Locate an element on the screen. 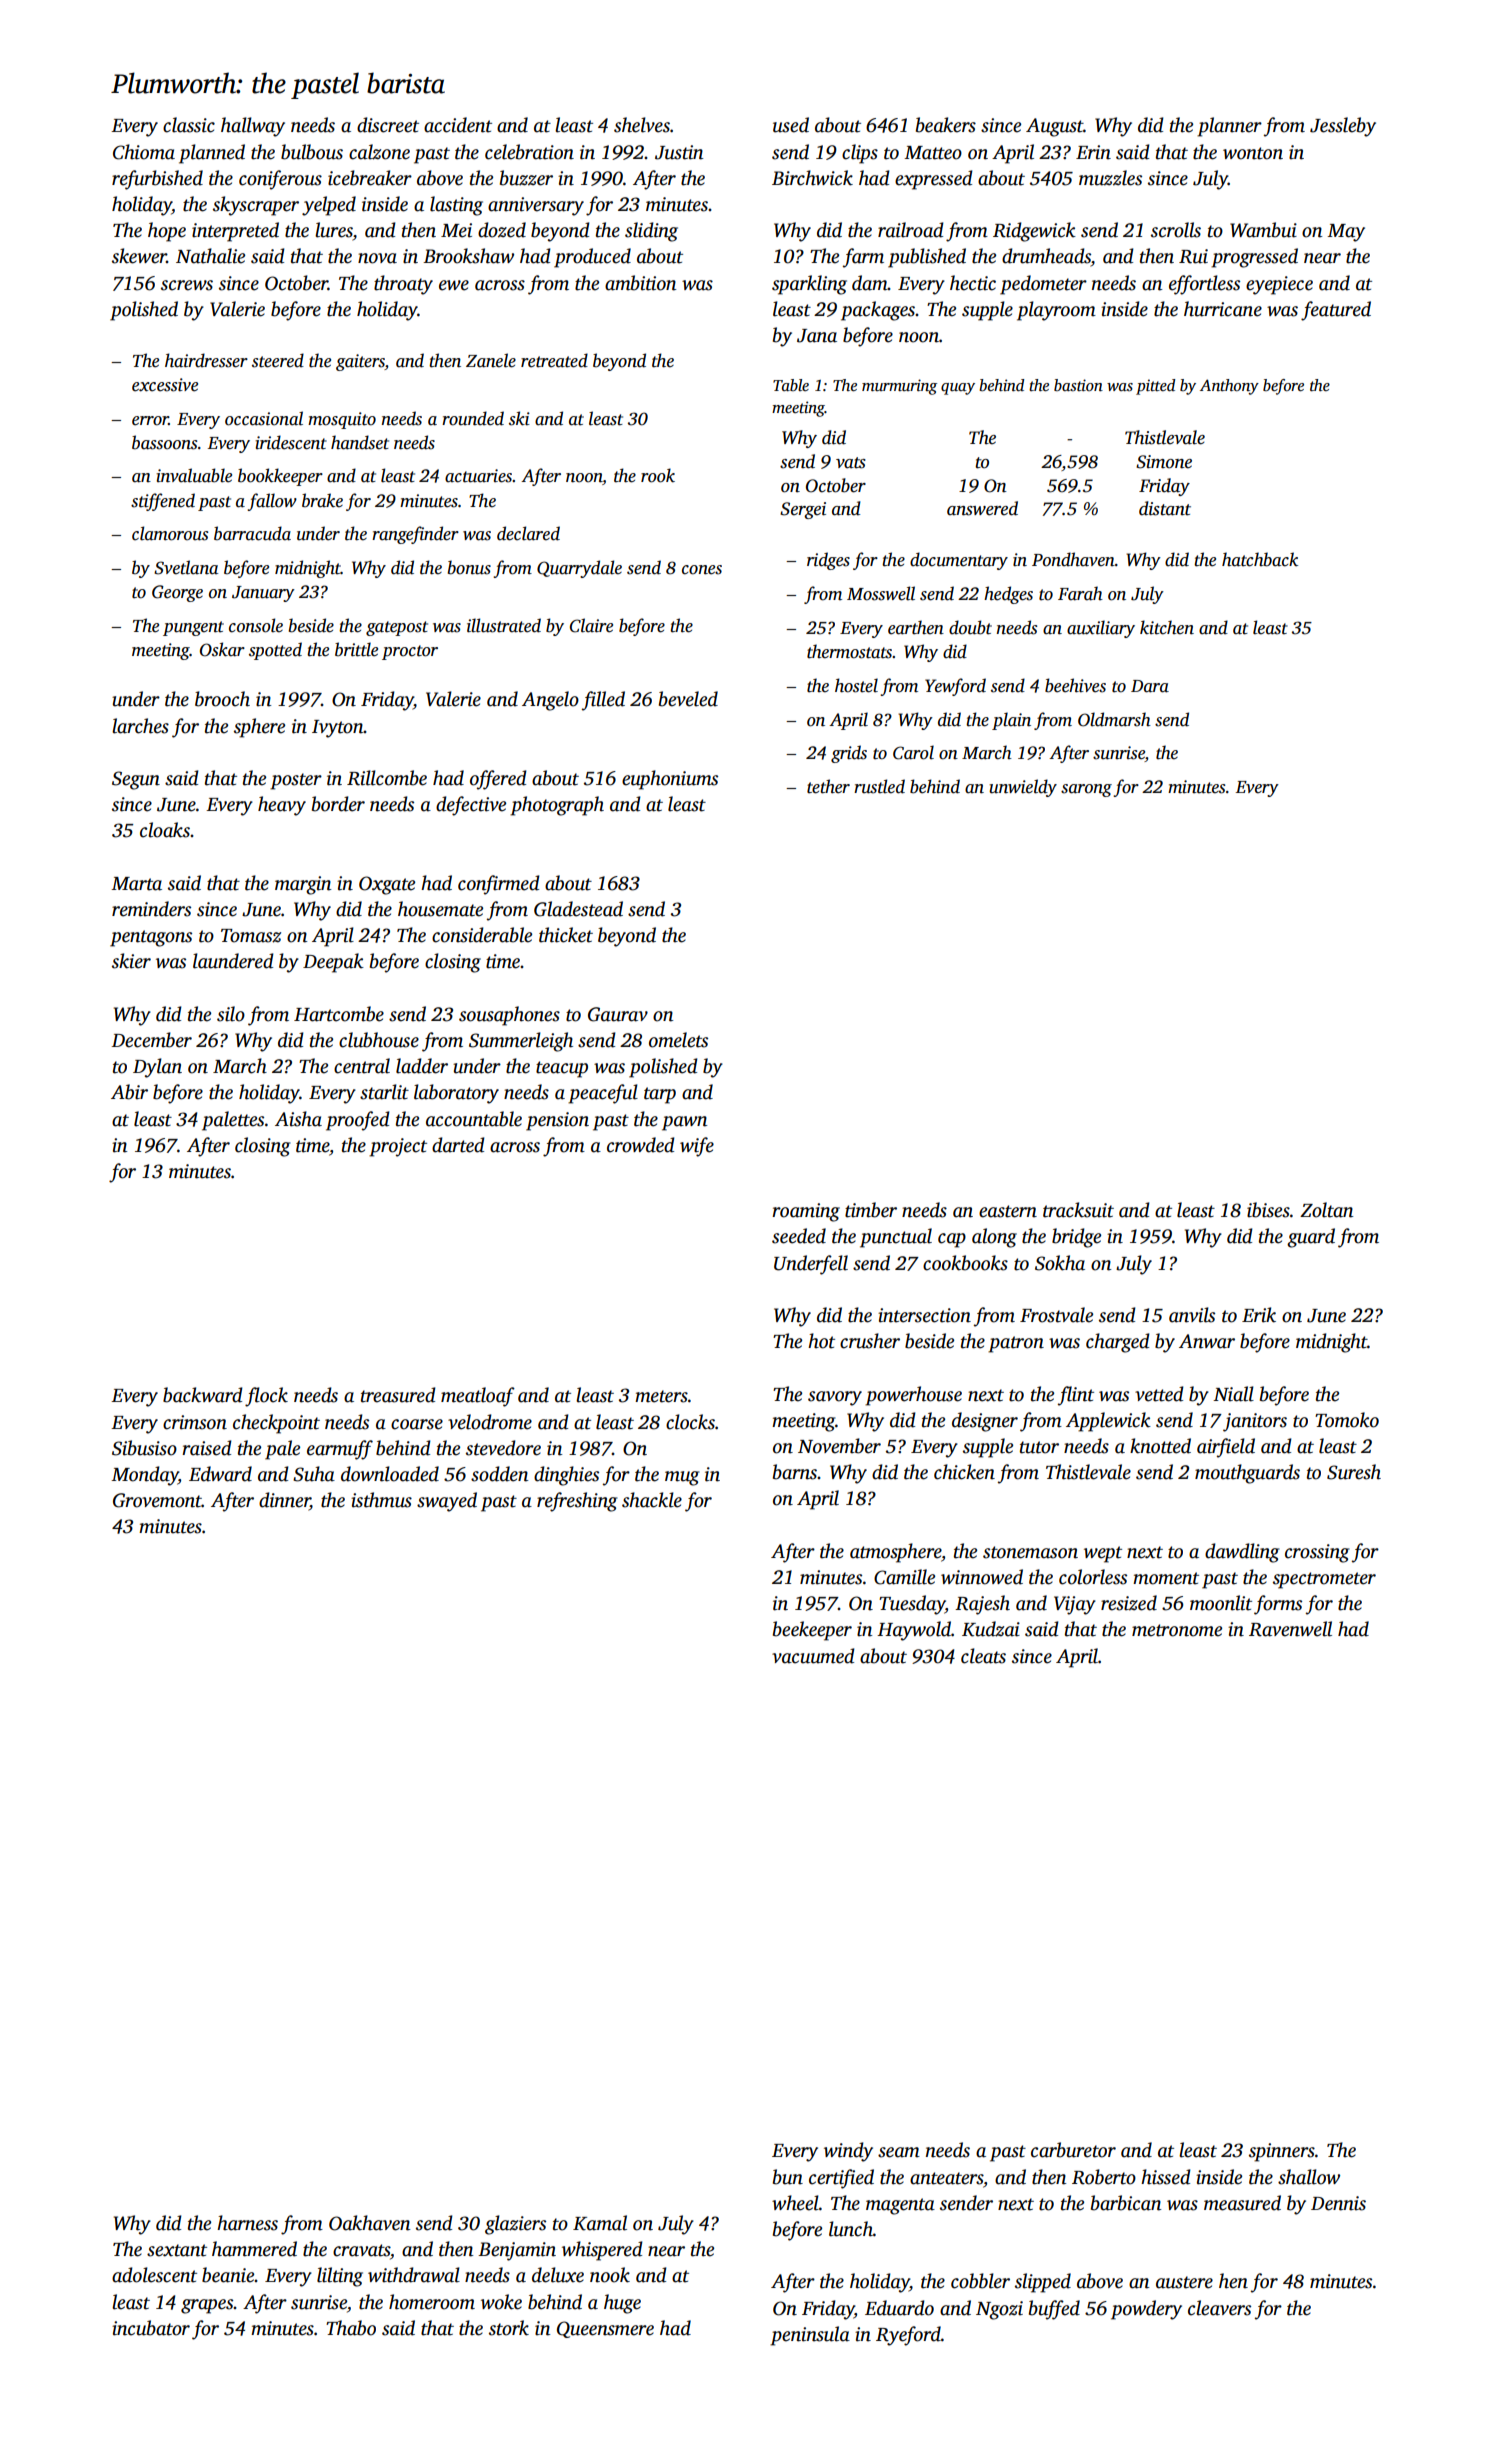 The width and height of the screenshot is (1496, 2464). Ravenwell is located at coordinates (1290, 1629).
